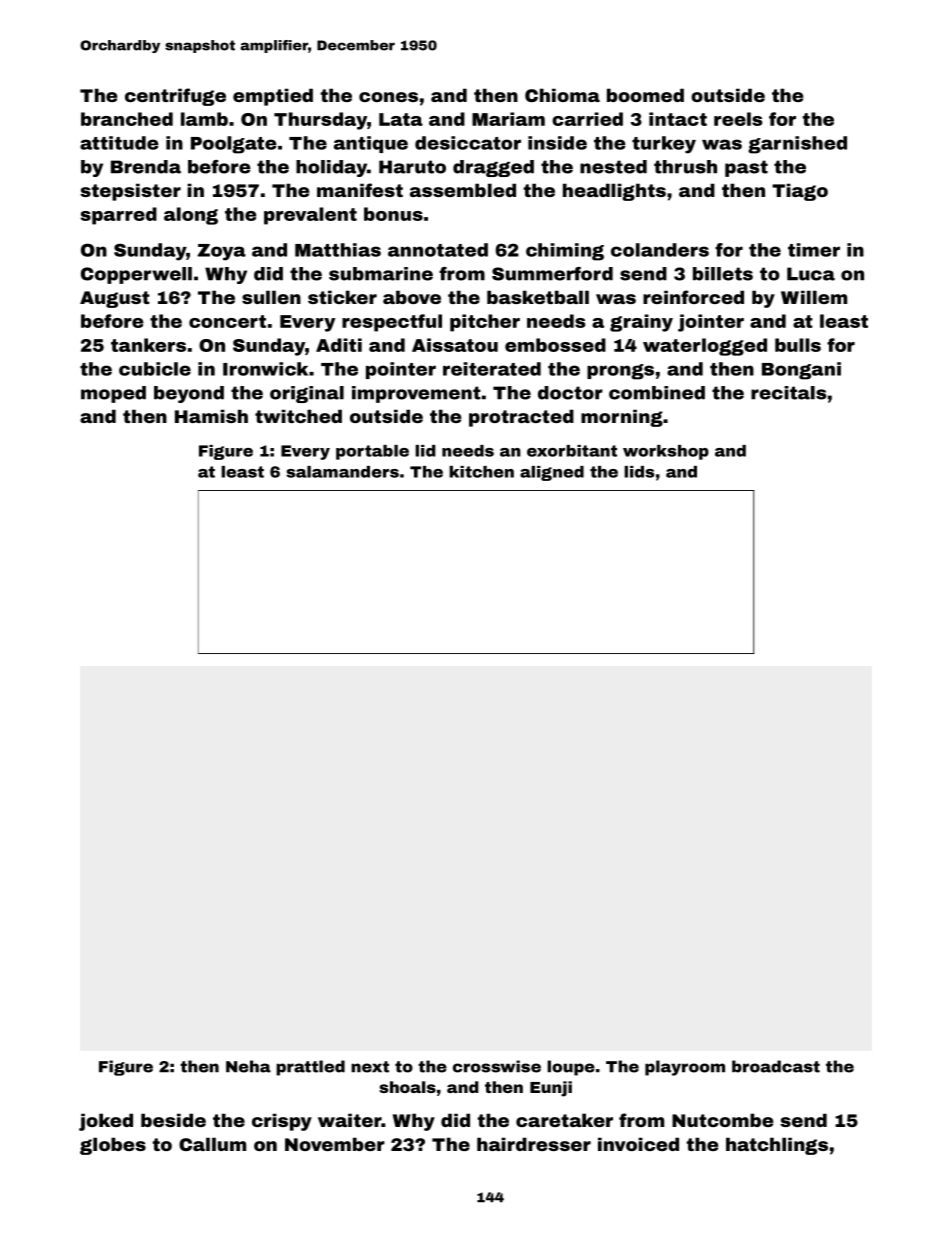  I want to click on kitchen, so click(481, 472).
